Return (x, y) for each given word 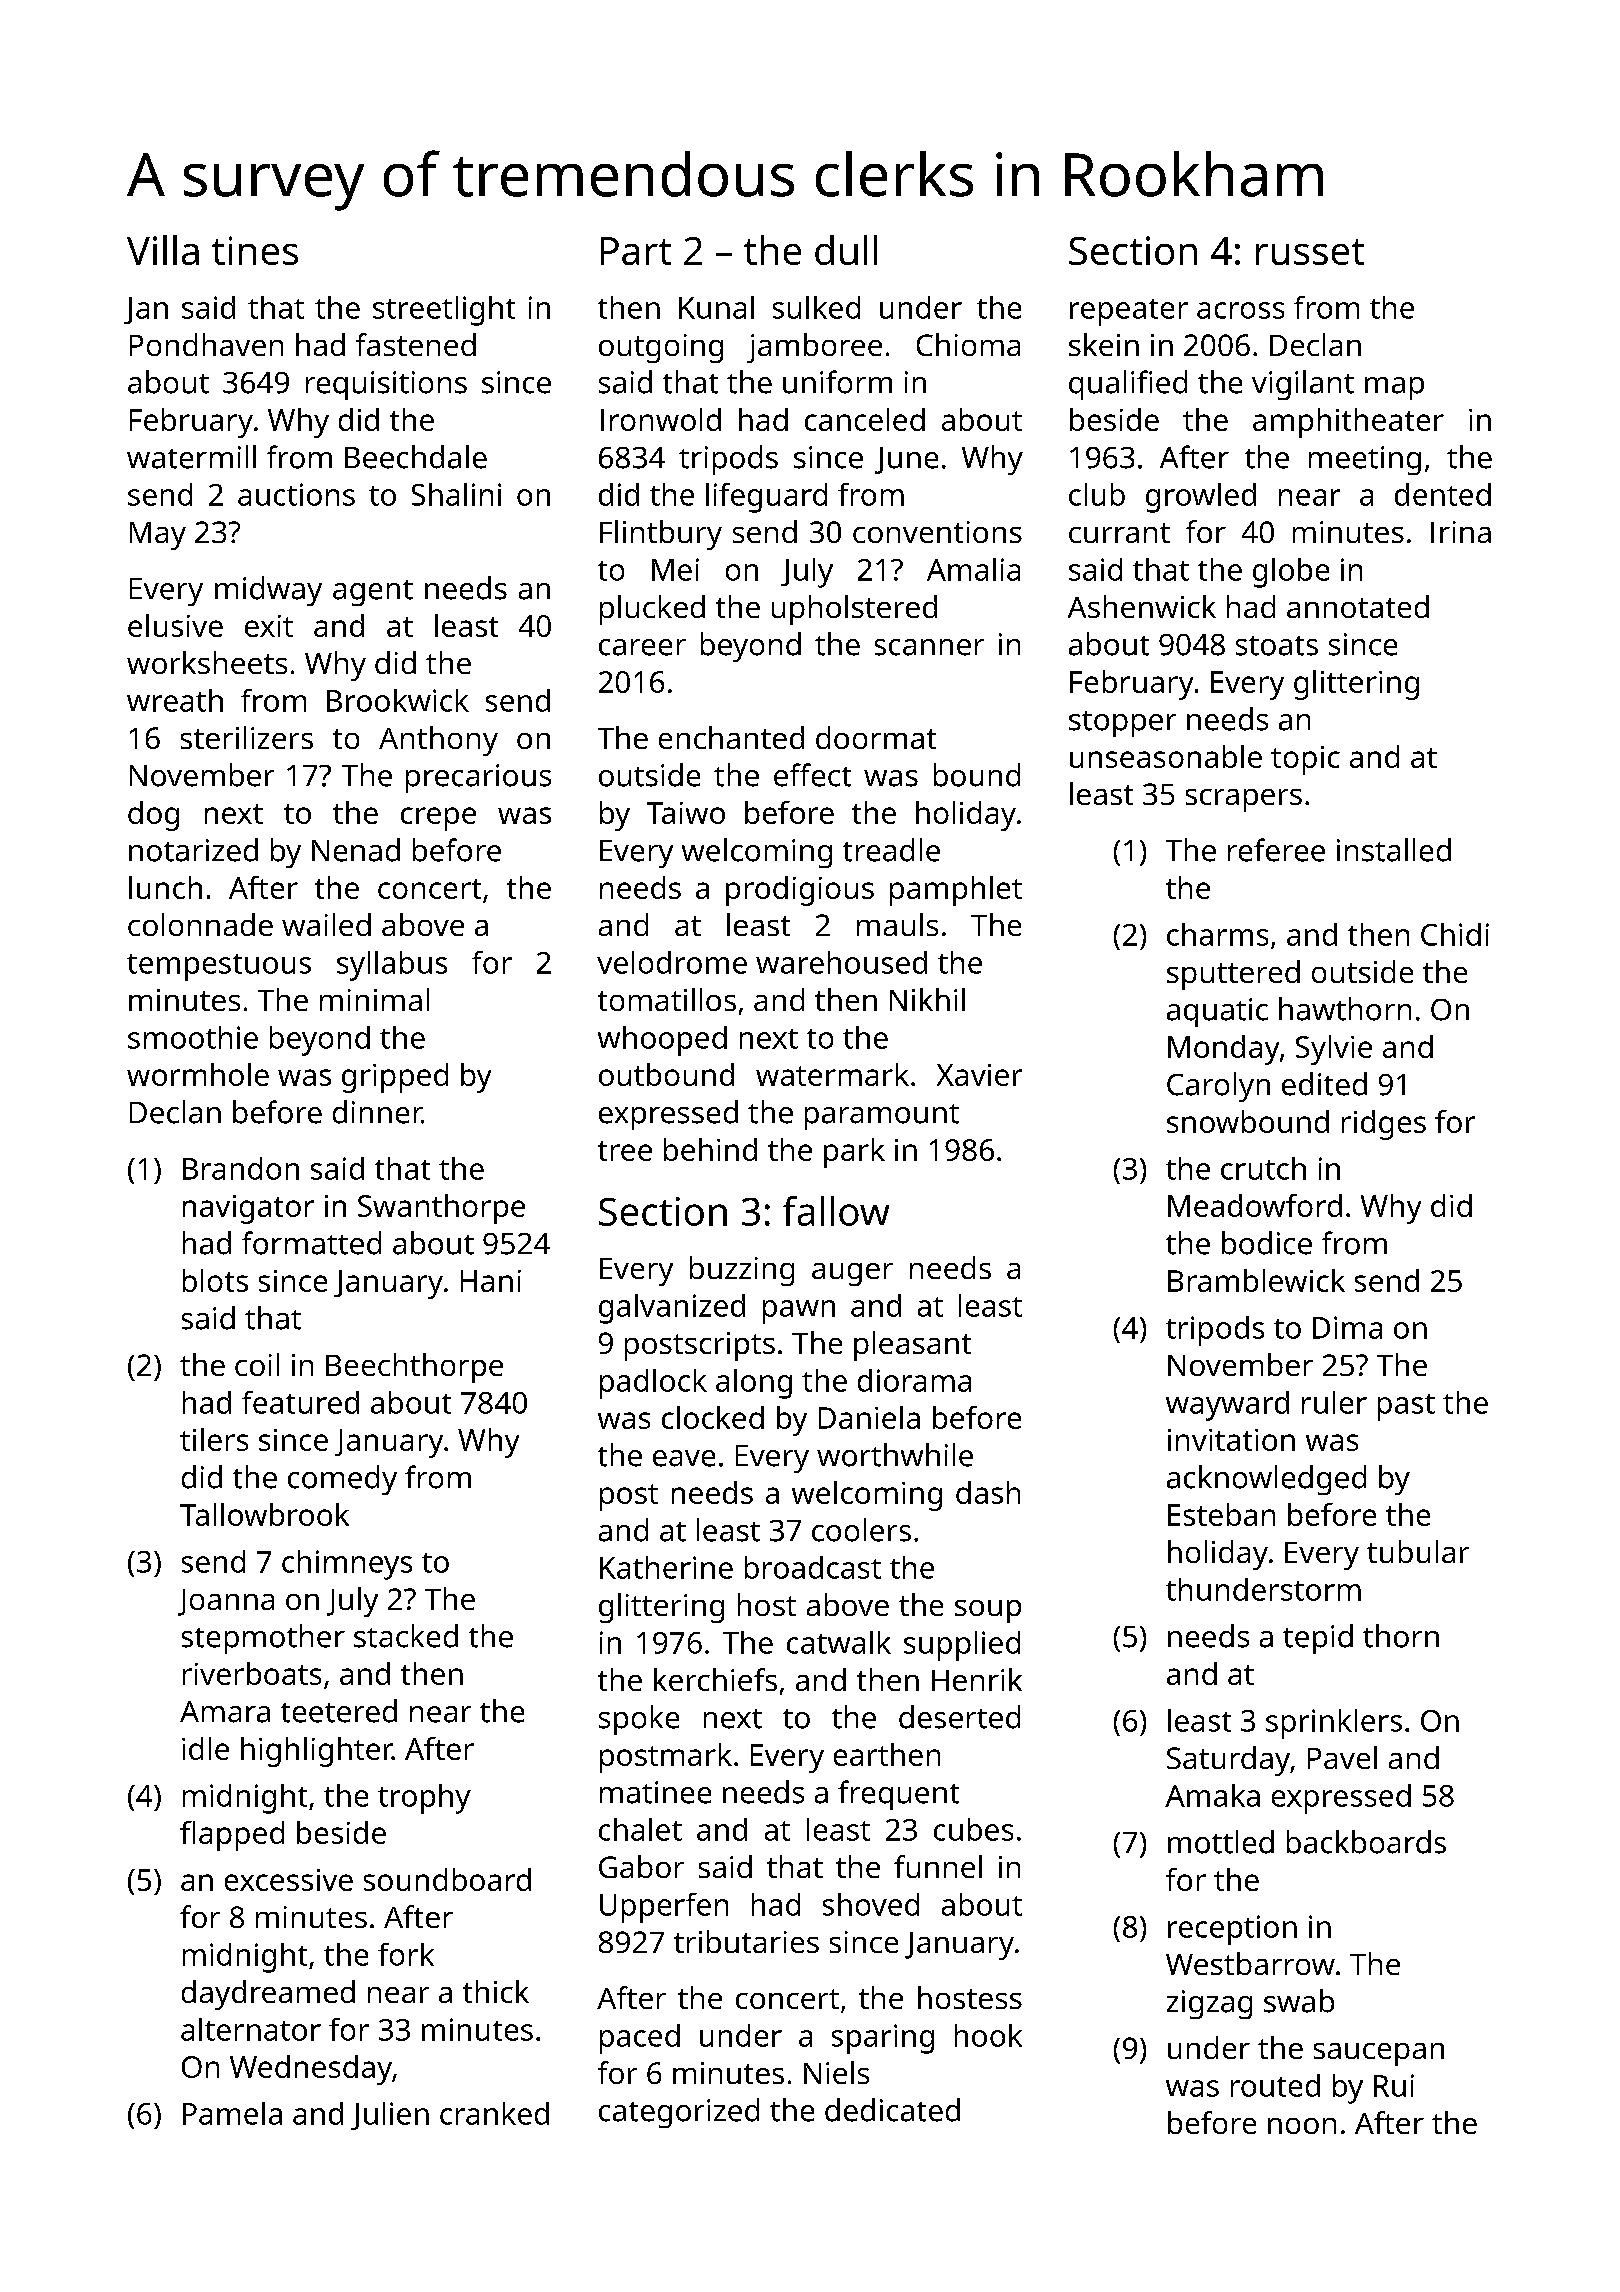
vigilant (1303, 385)
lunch (165, 887)
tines (255, 250)
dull (846, 250)
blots (215, 1280)
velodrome (672, 962)
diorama (914, 1380)
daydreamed (268, 1995)
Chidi (1455, 934)
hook (988, 2035)
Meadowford (1255, 1205)
